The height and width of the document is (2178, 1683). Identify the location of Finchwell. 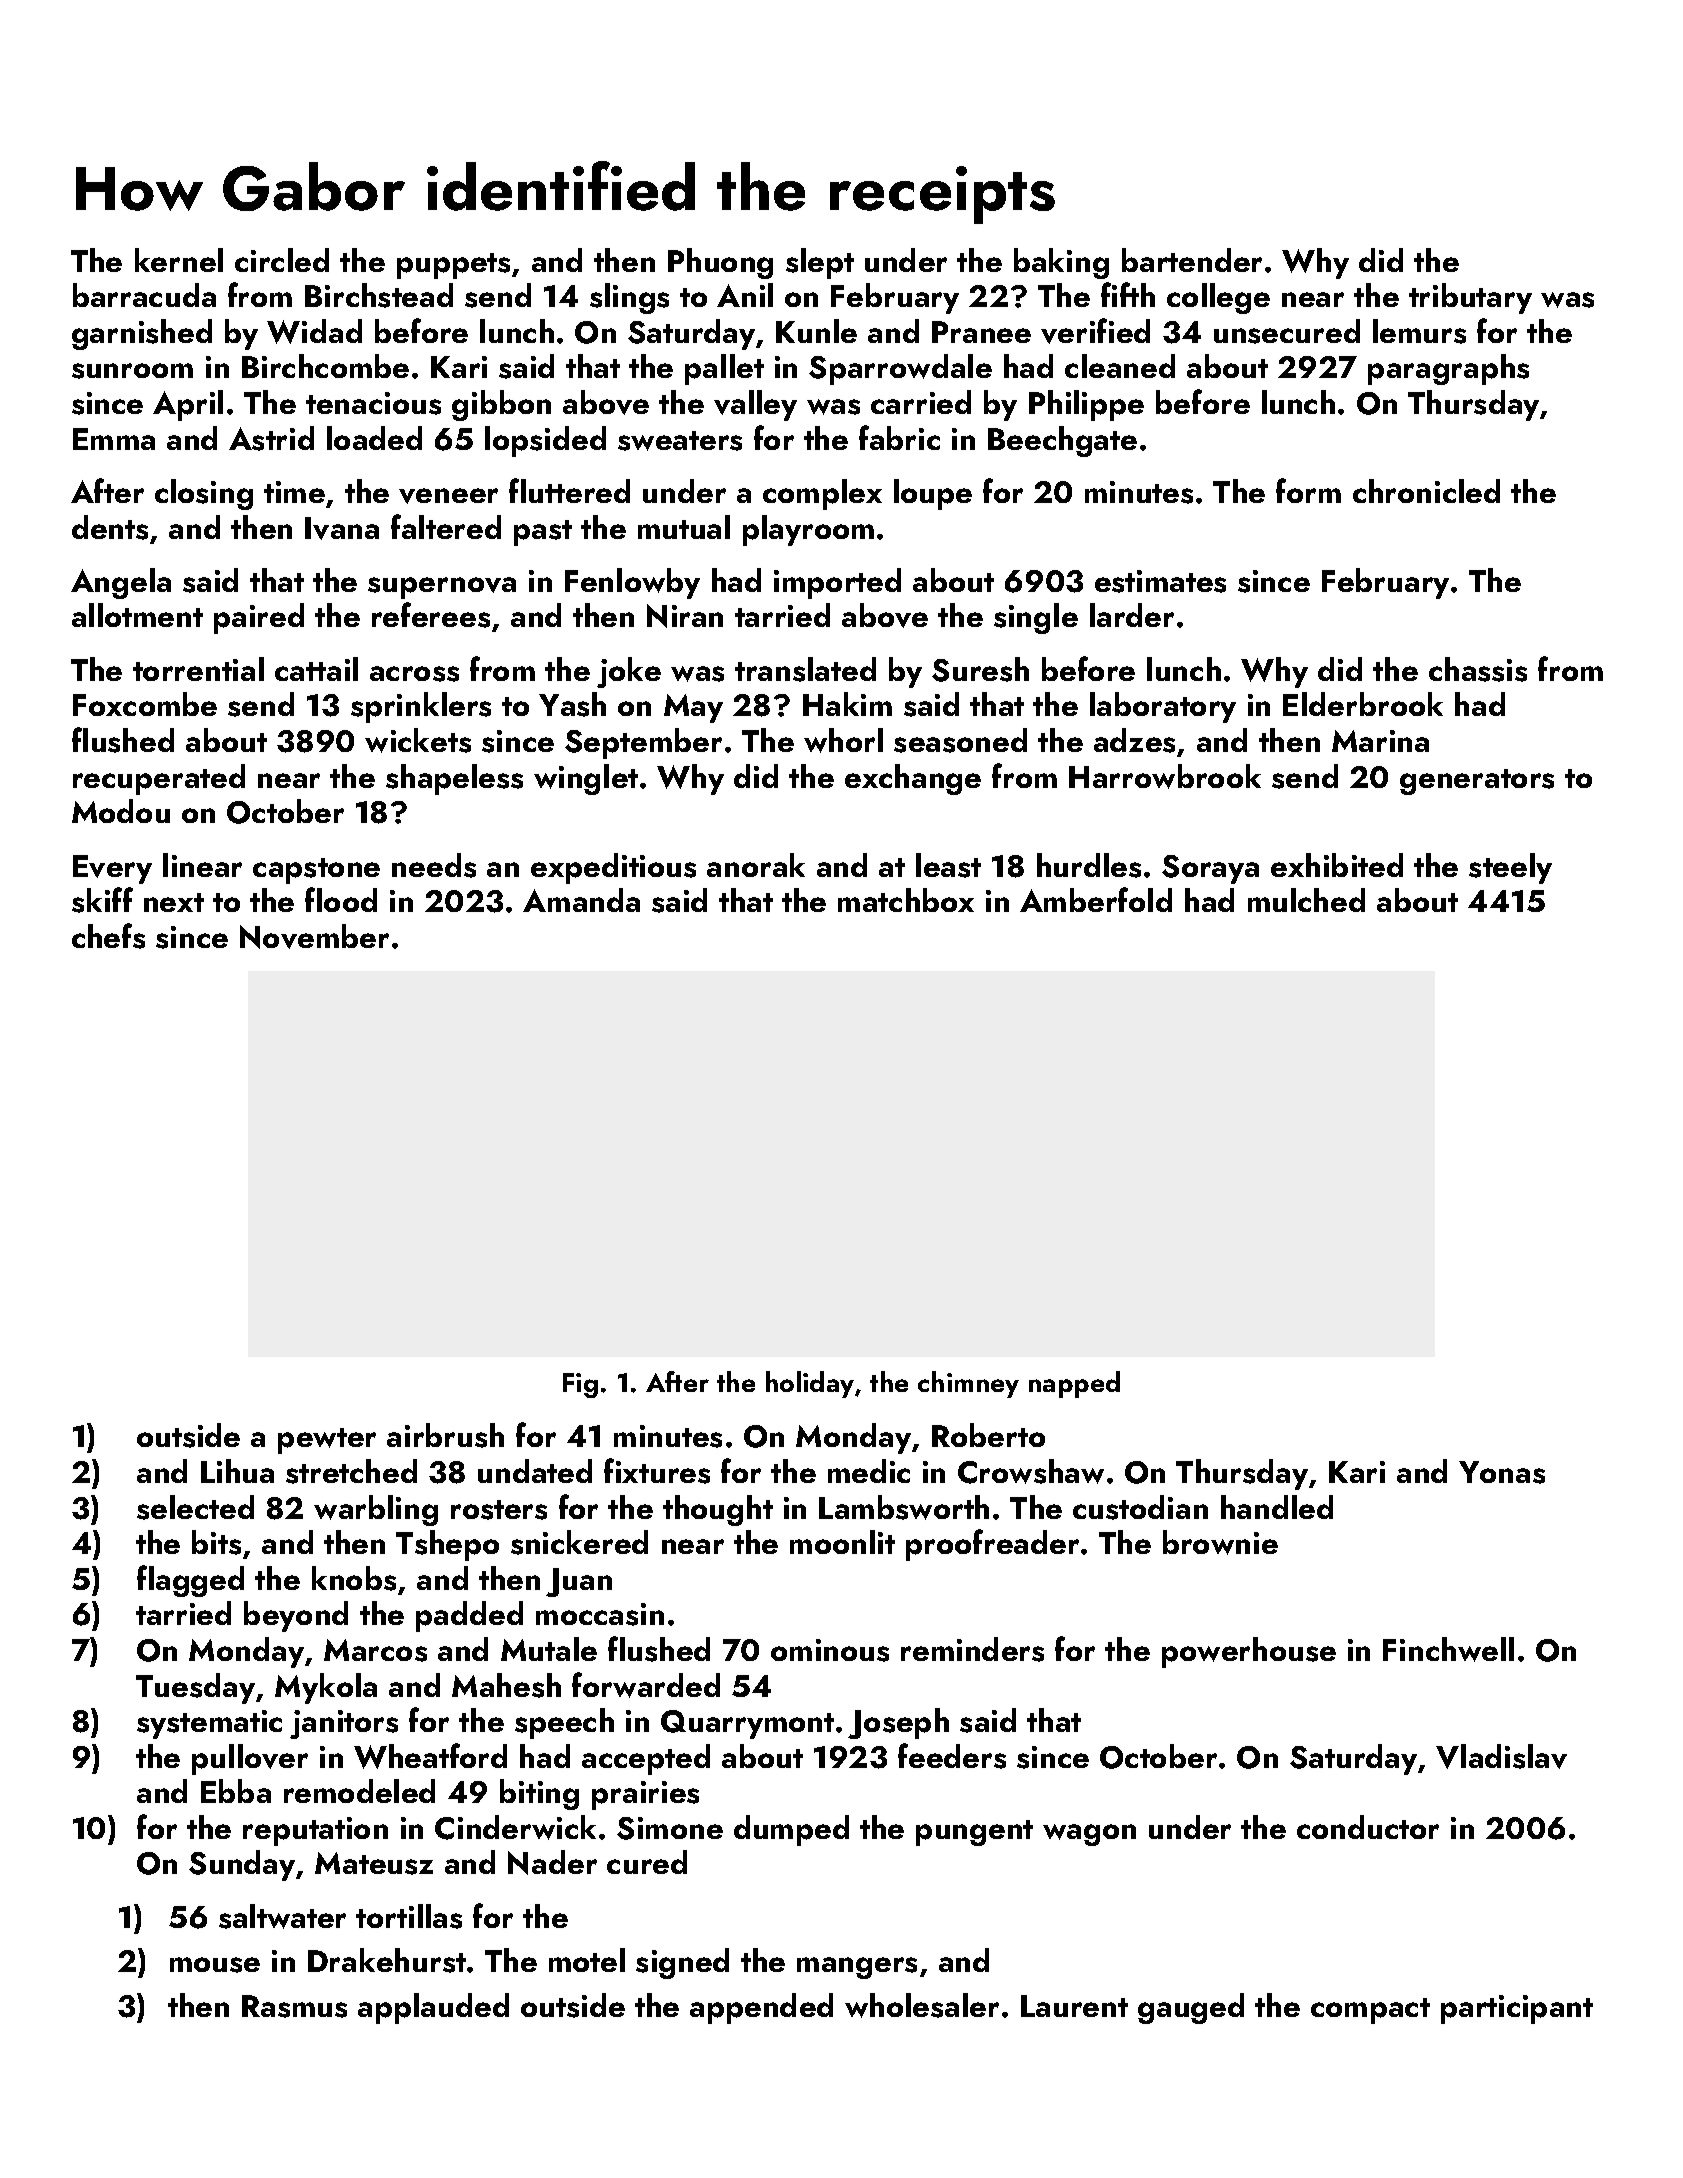
(1448, 1649).
